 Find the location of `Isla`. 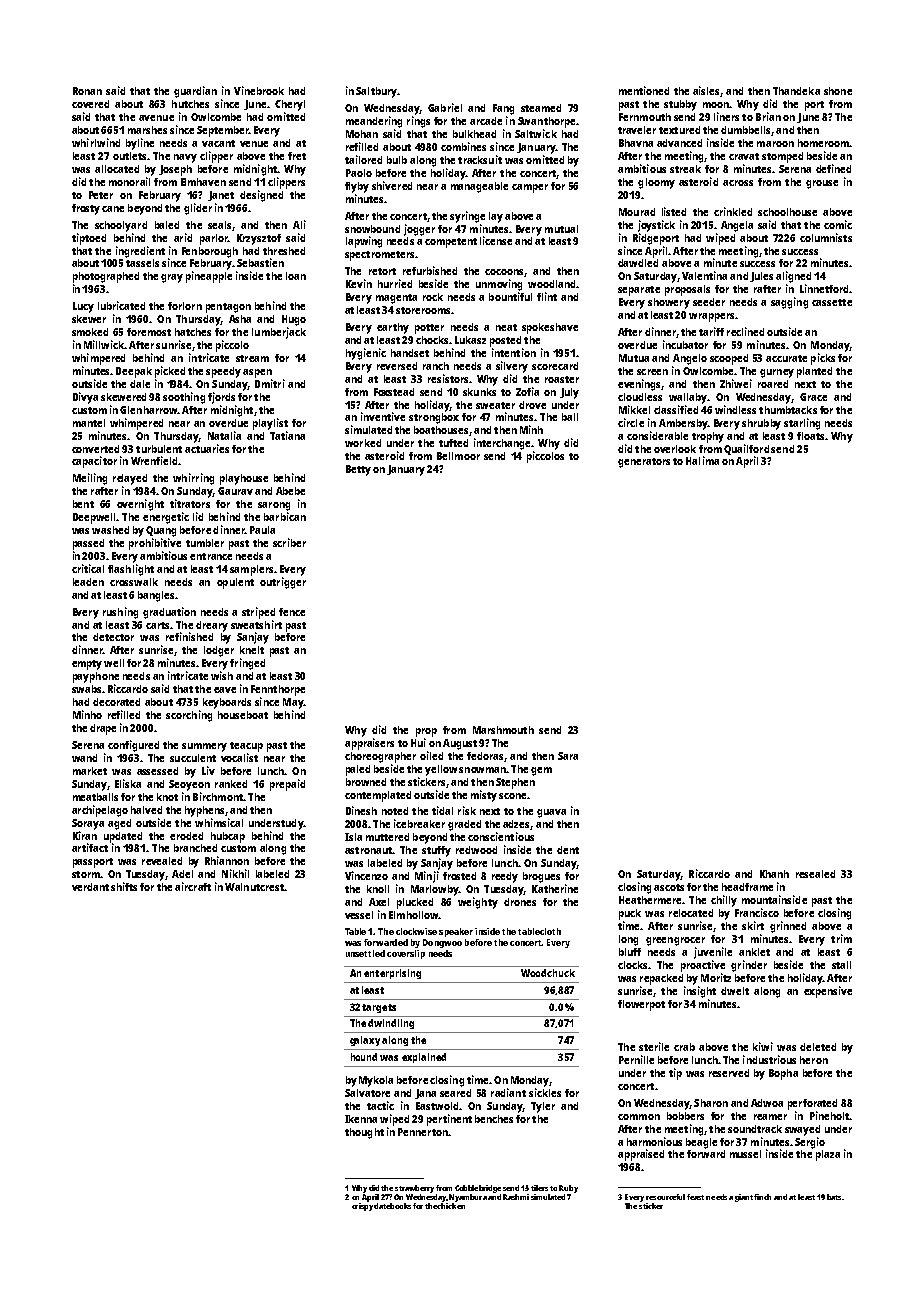

Isla is located at coordinates (353, 837).
